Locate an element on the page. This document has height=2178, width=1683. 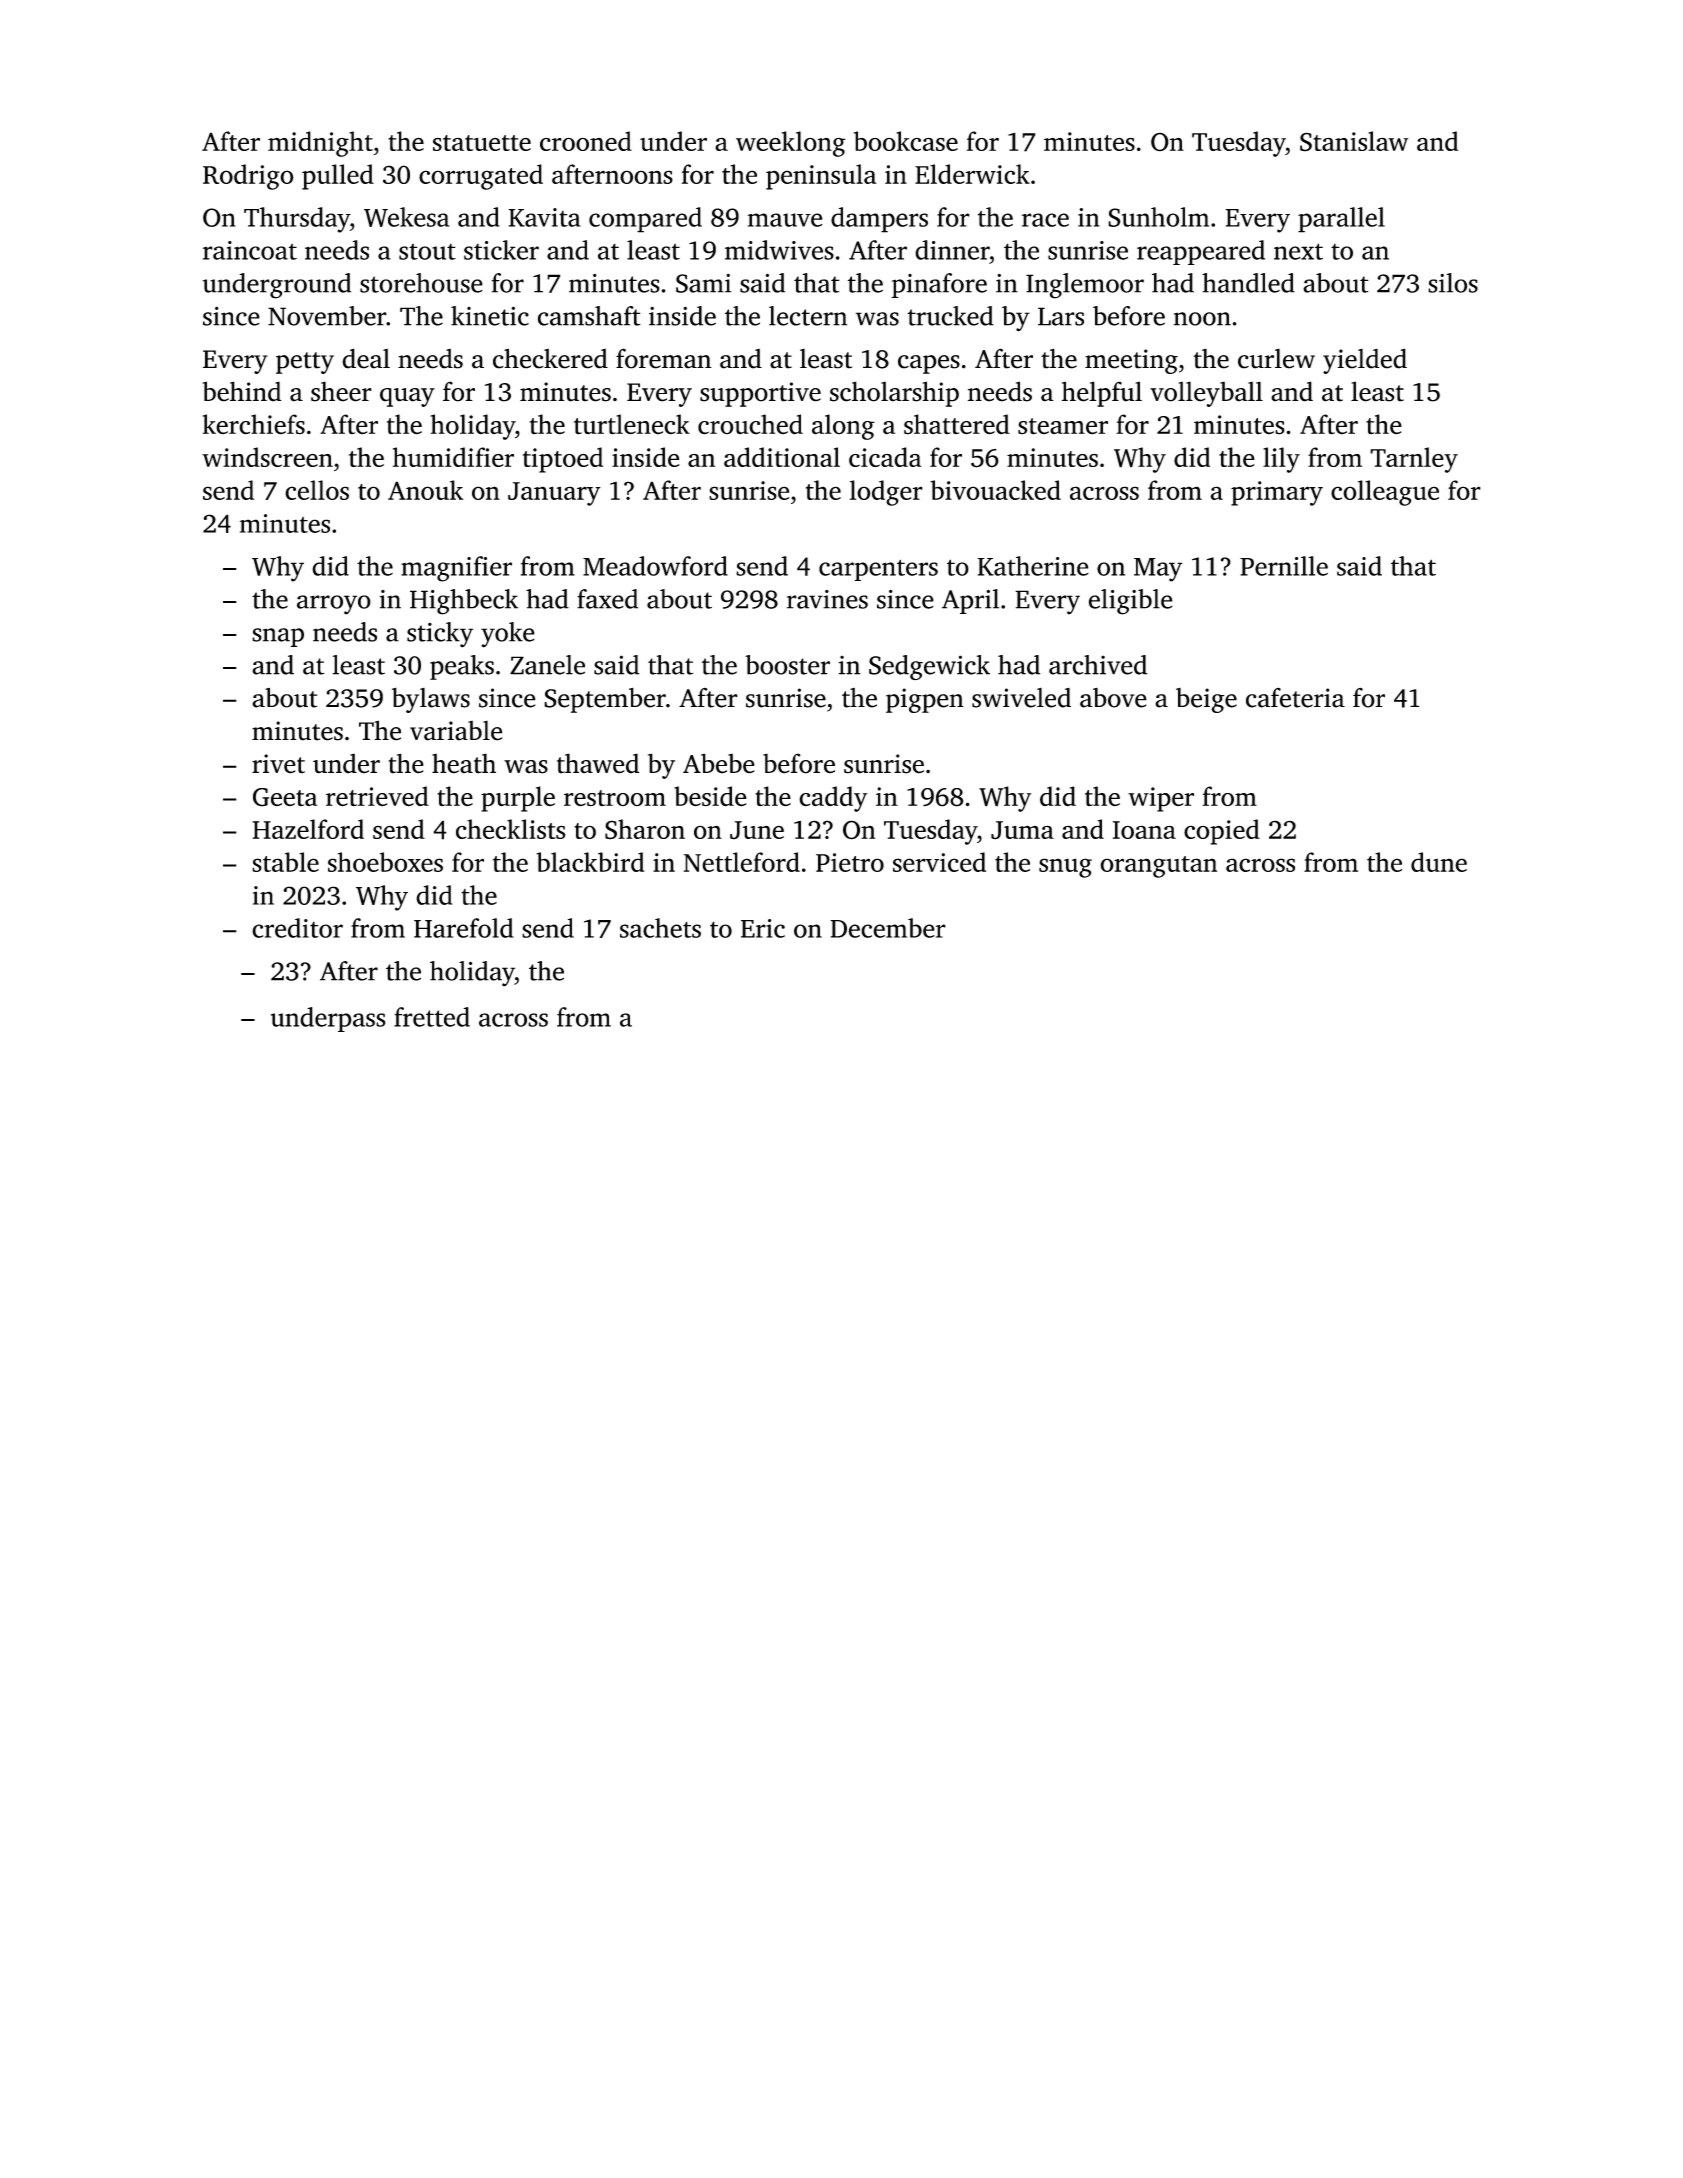
pigpen is located at coordinates (925, 700).
